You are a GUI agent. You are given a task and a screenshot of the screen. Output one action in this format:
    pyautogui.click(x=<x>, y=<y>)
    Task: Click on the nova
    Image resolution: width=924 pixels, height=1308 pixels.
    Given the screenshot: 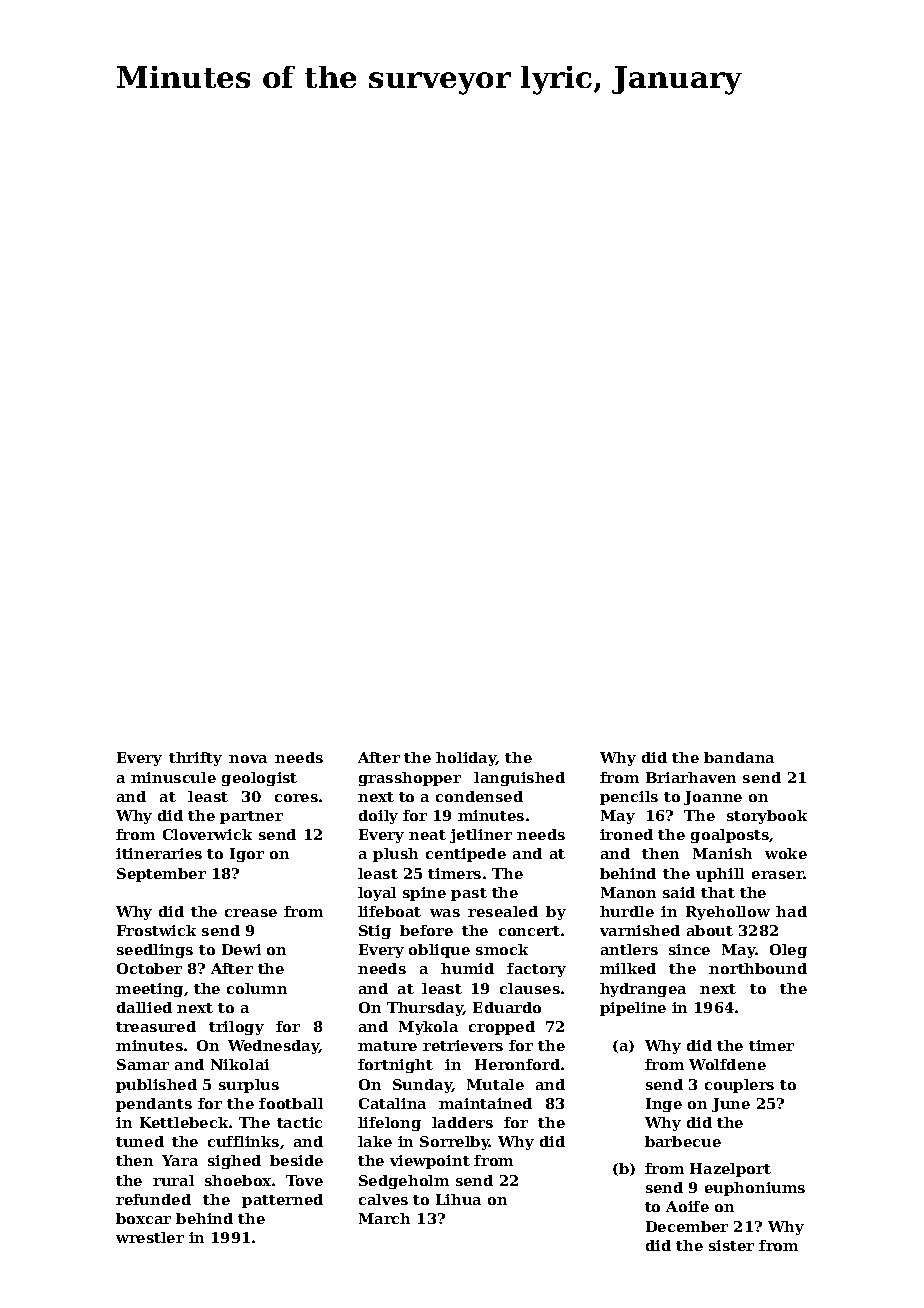 What is the action you would take?
    pyautogui.click(x=248, y=759)
